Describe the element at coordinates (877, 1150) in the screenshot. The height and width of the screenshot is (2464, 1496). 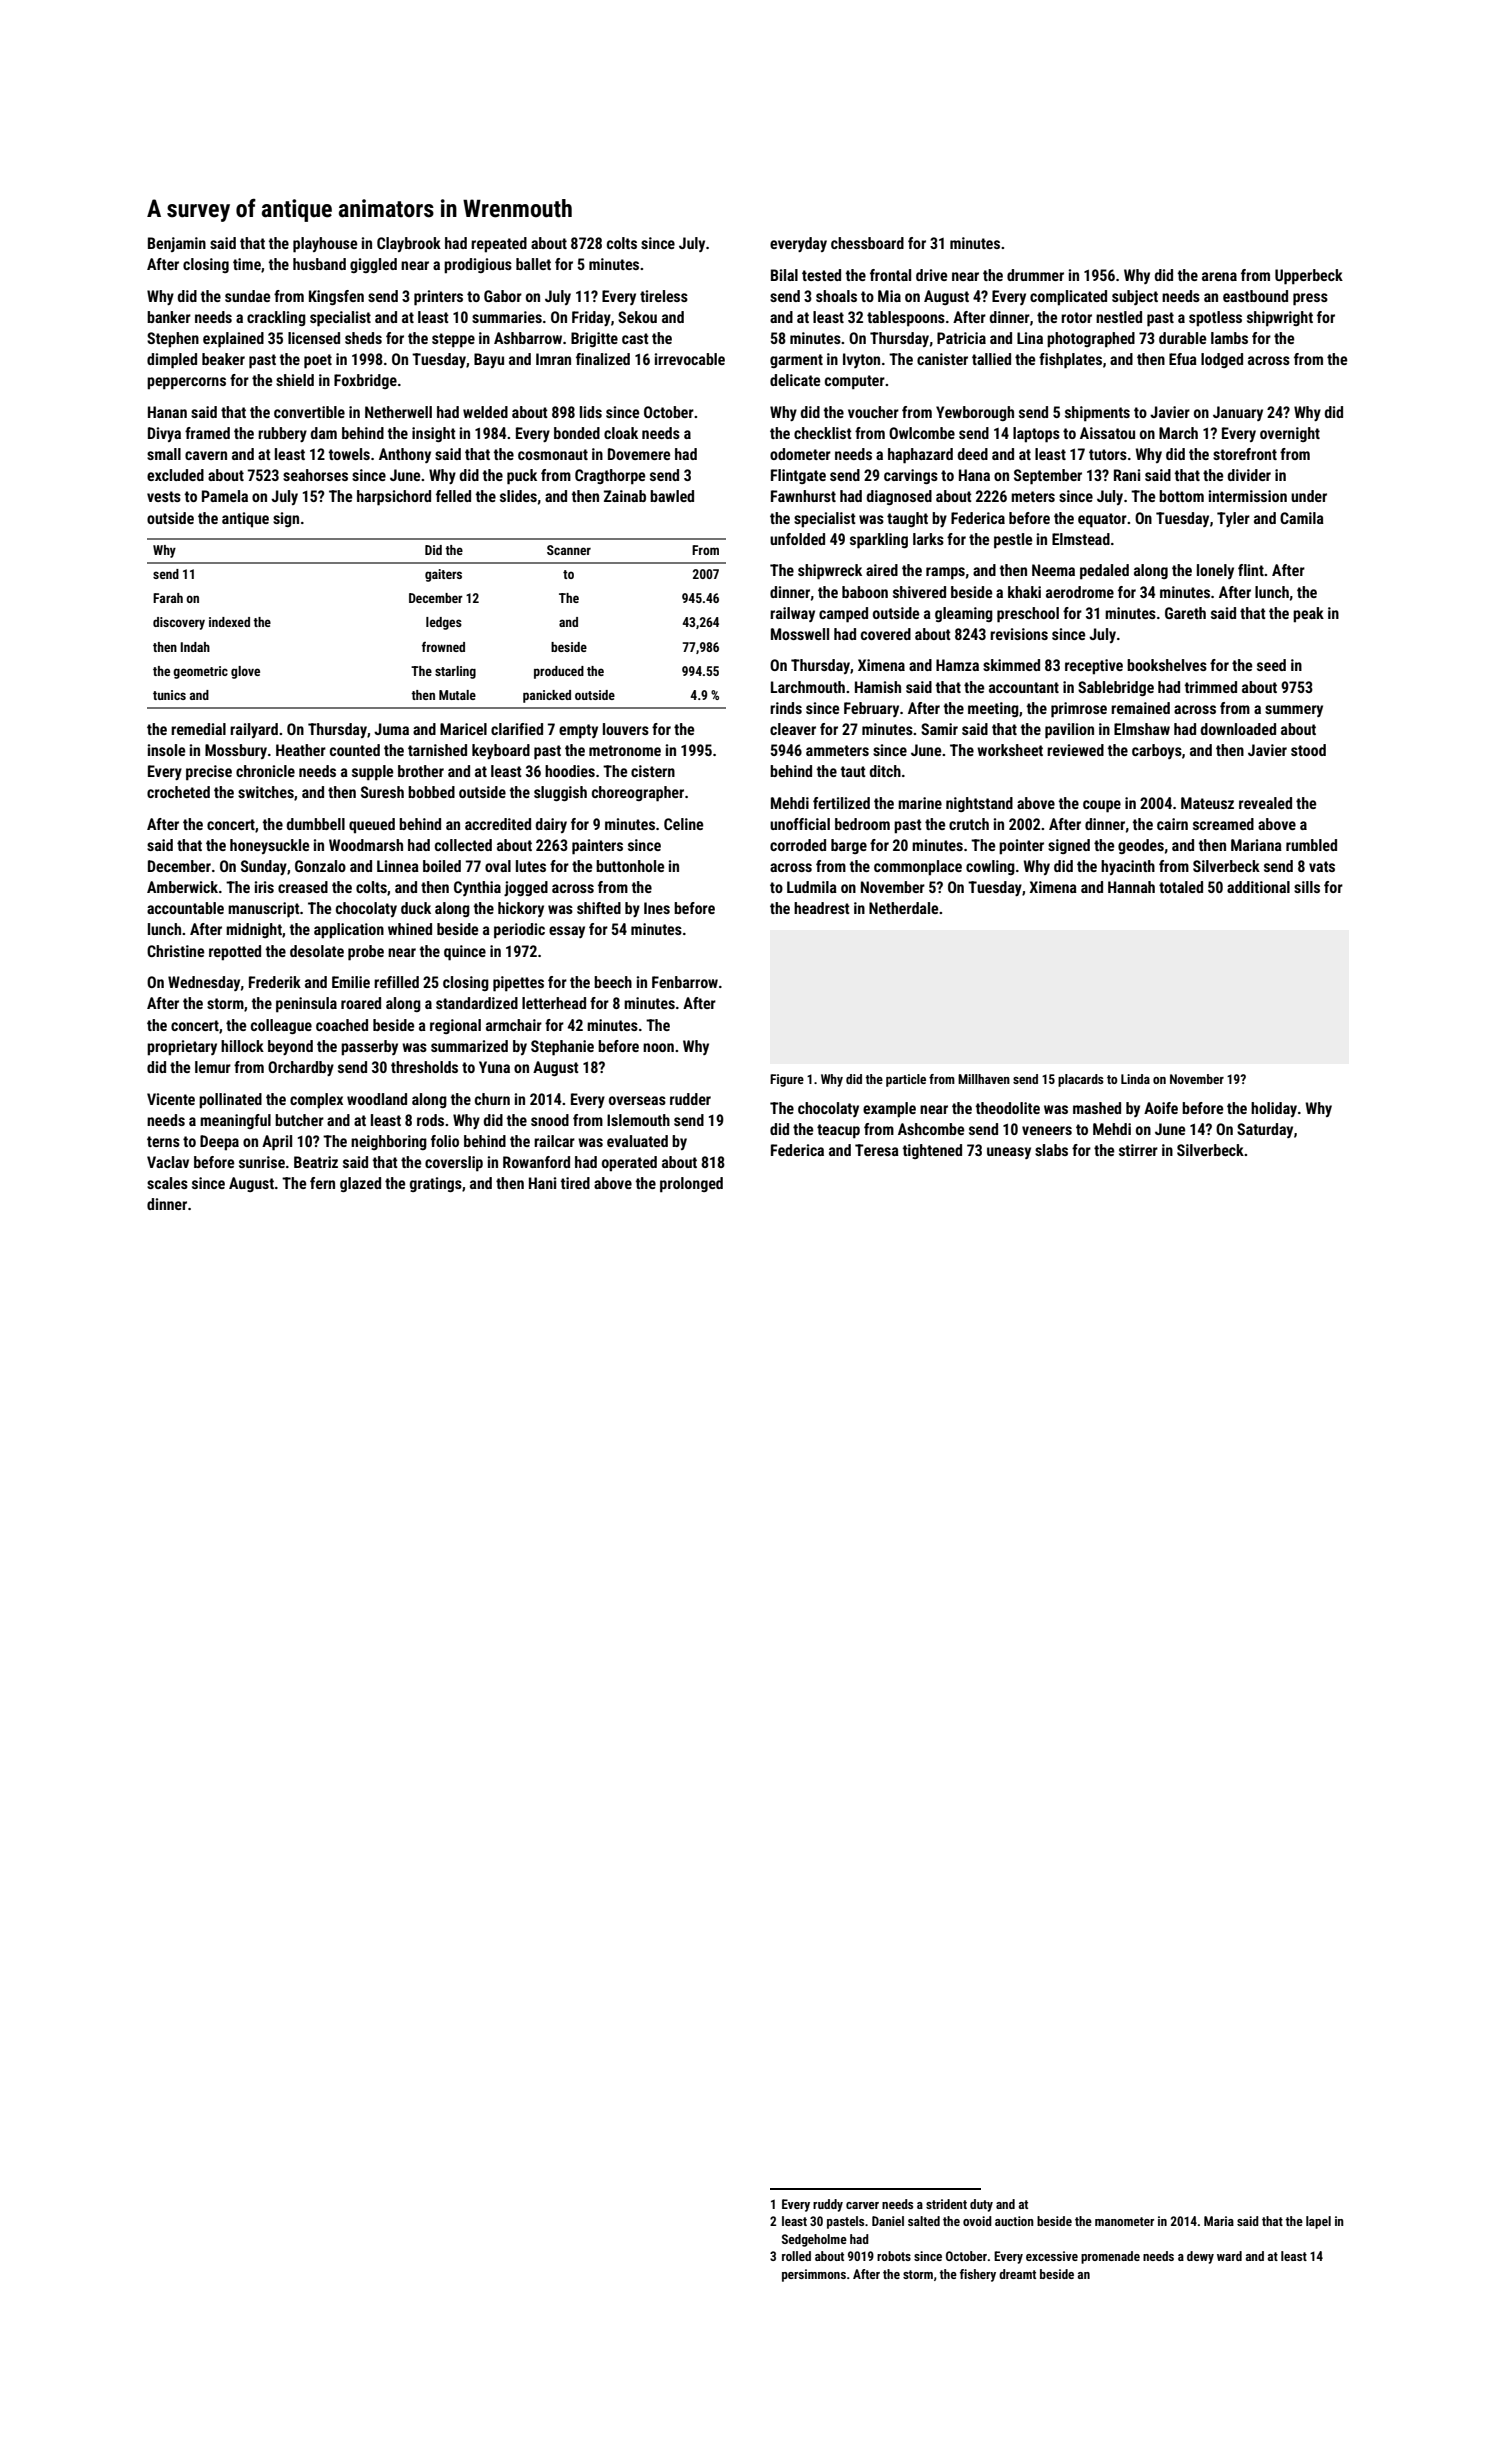
I see `Teresa` at that location.
